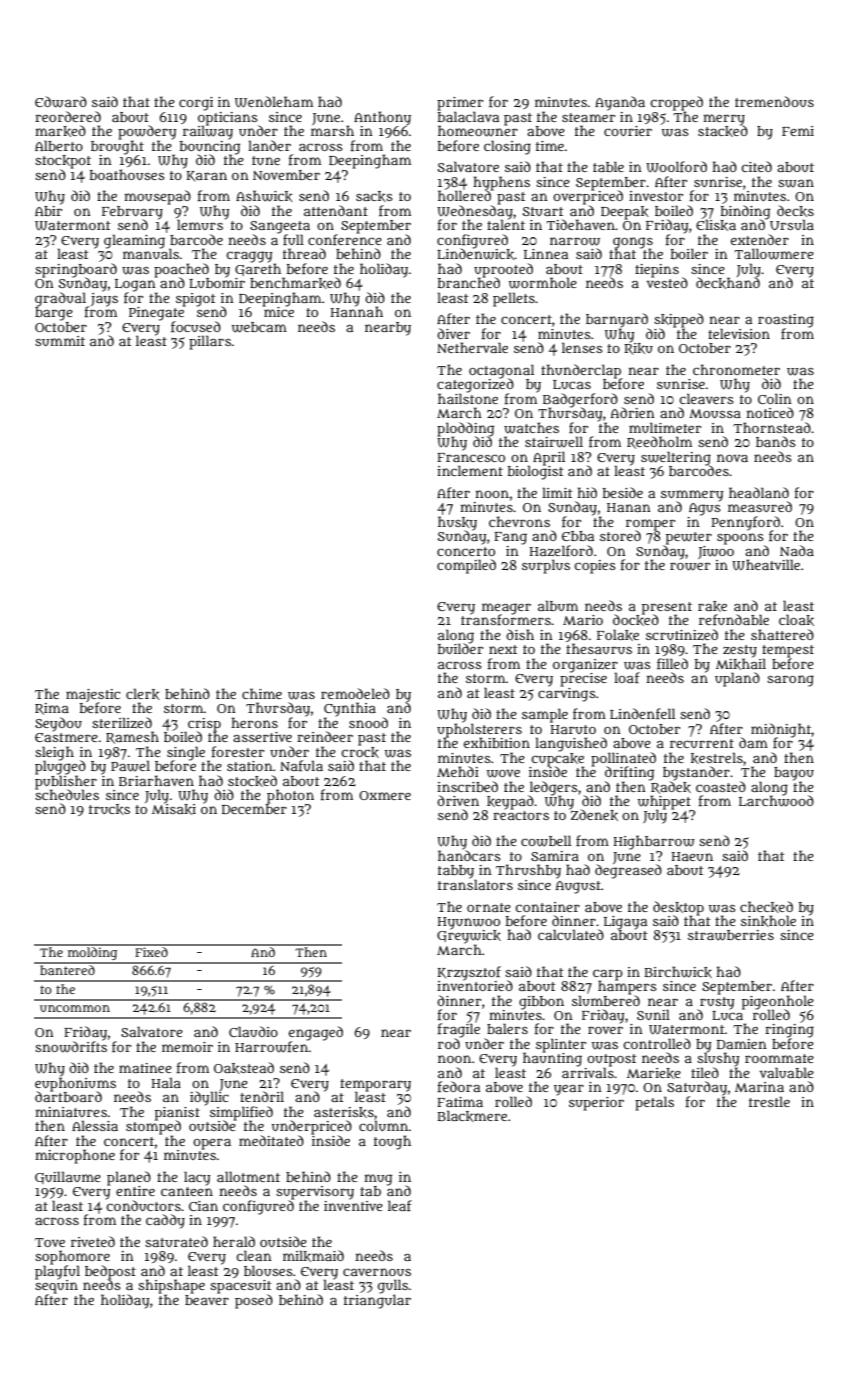 The height and width of the image is (1400, 849). I want to click on upland, so click(737, 679).
